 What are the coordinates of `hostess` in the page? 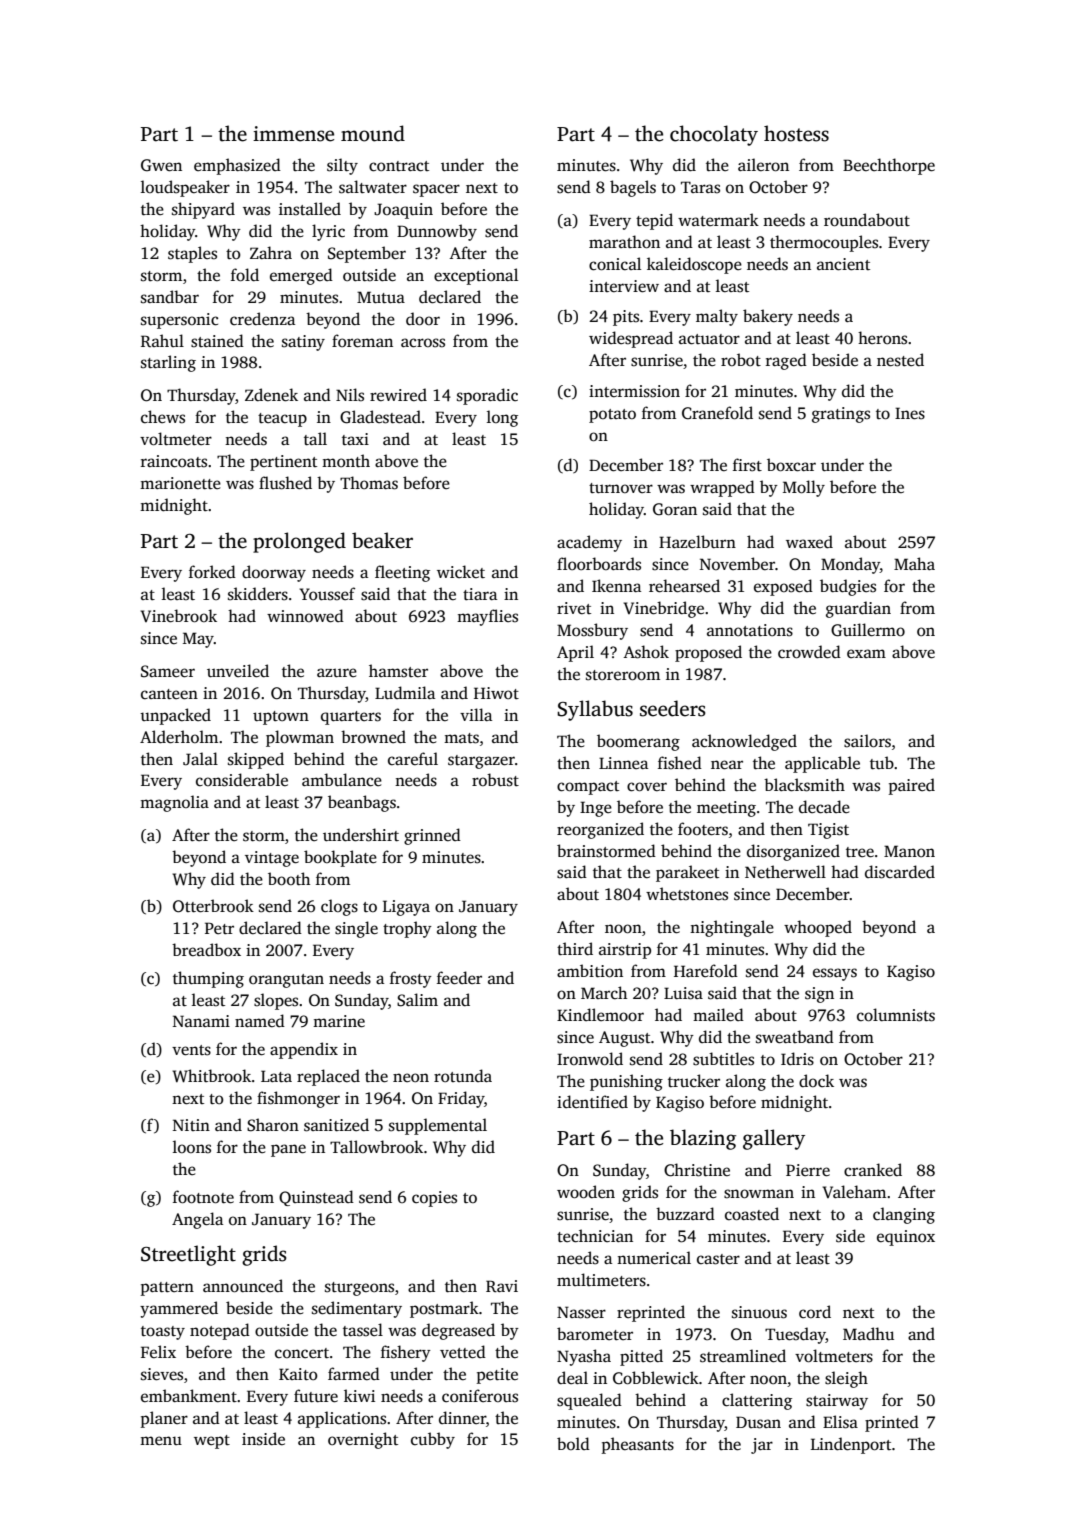 It's located at (796, 133).
